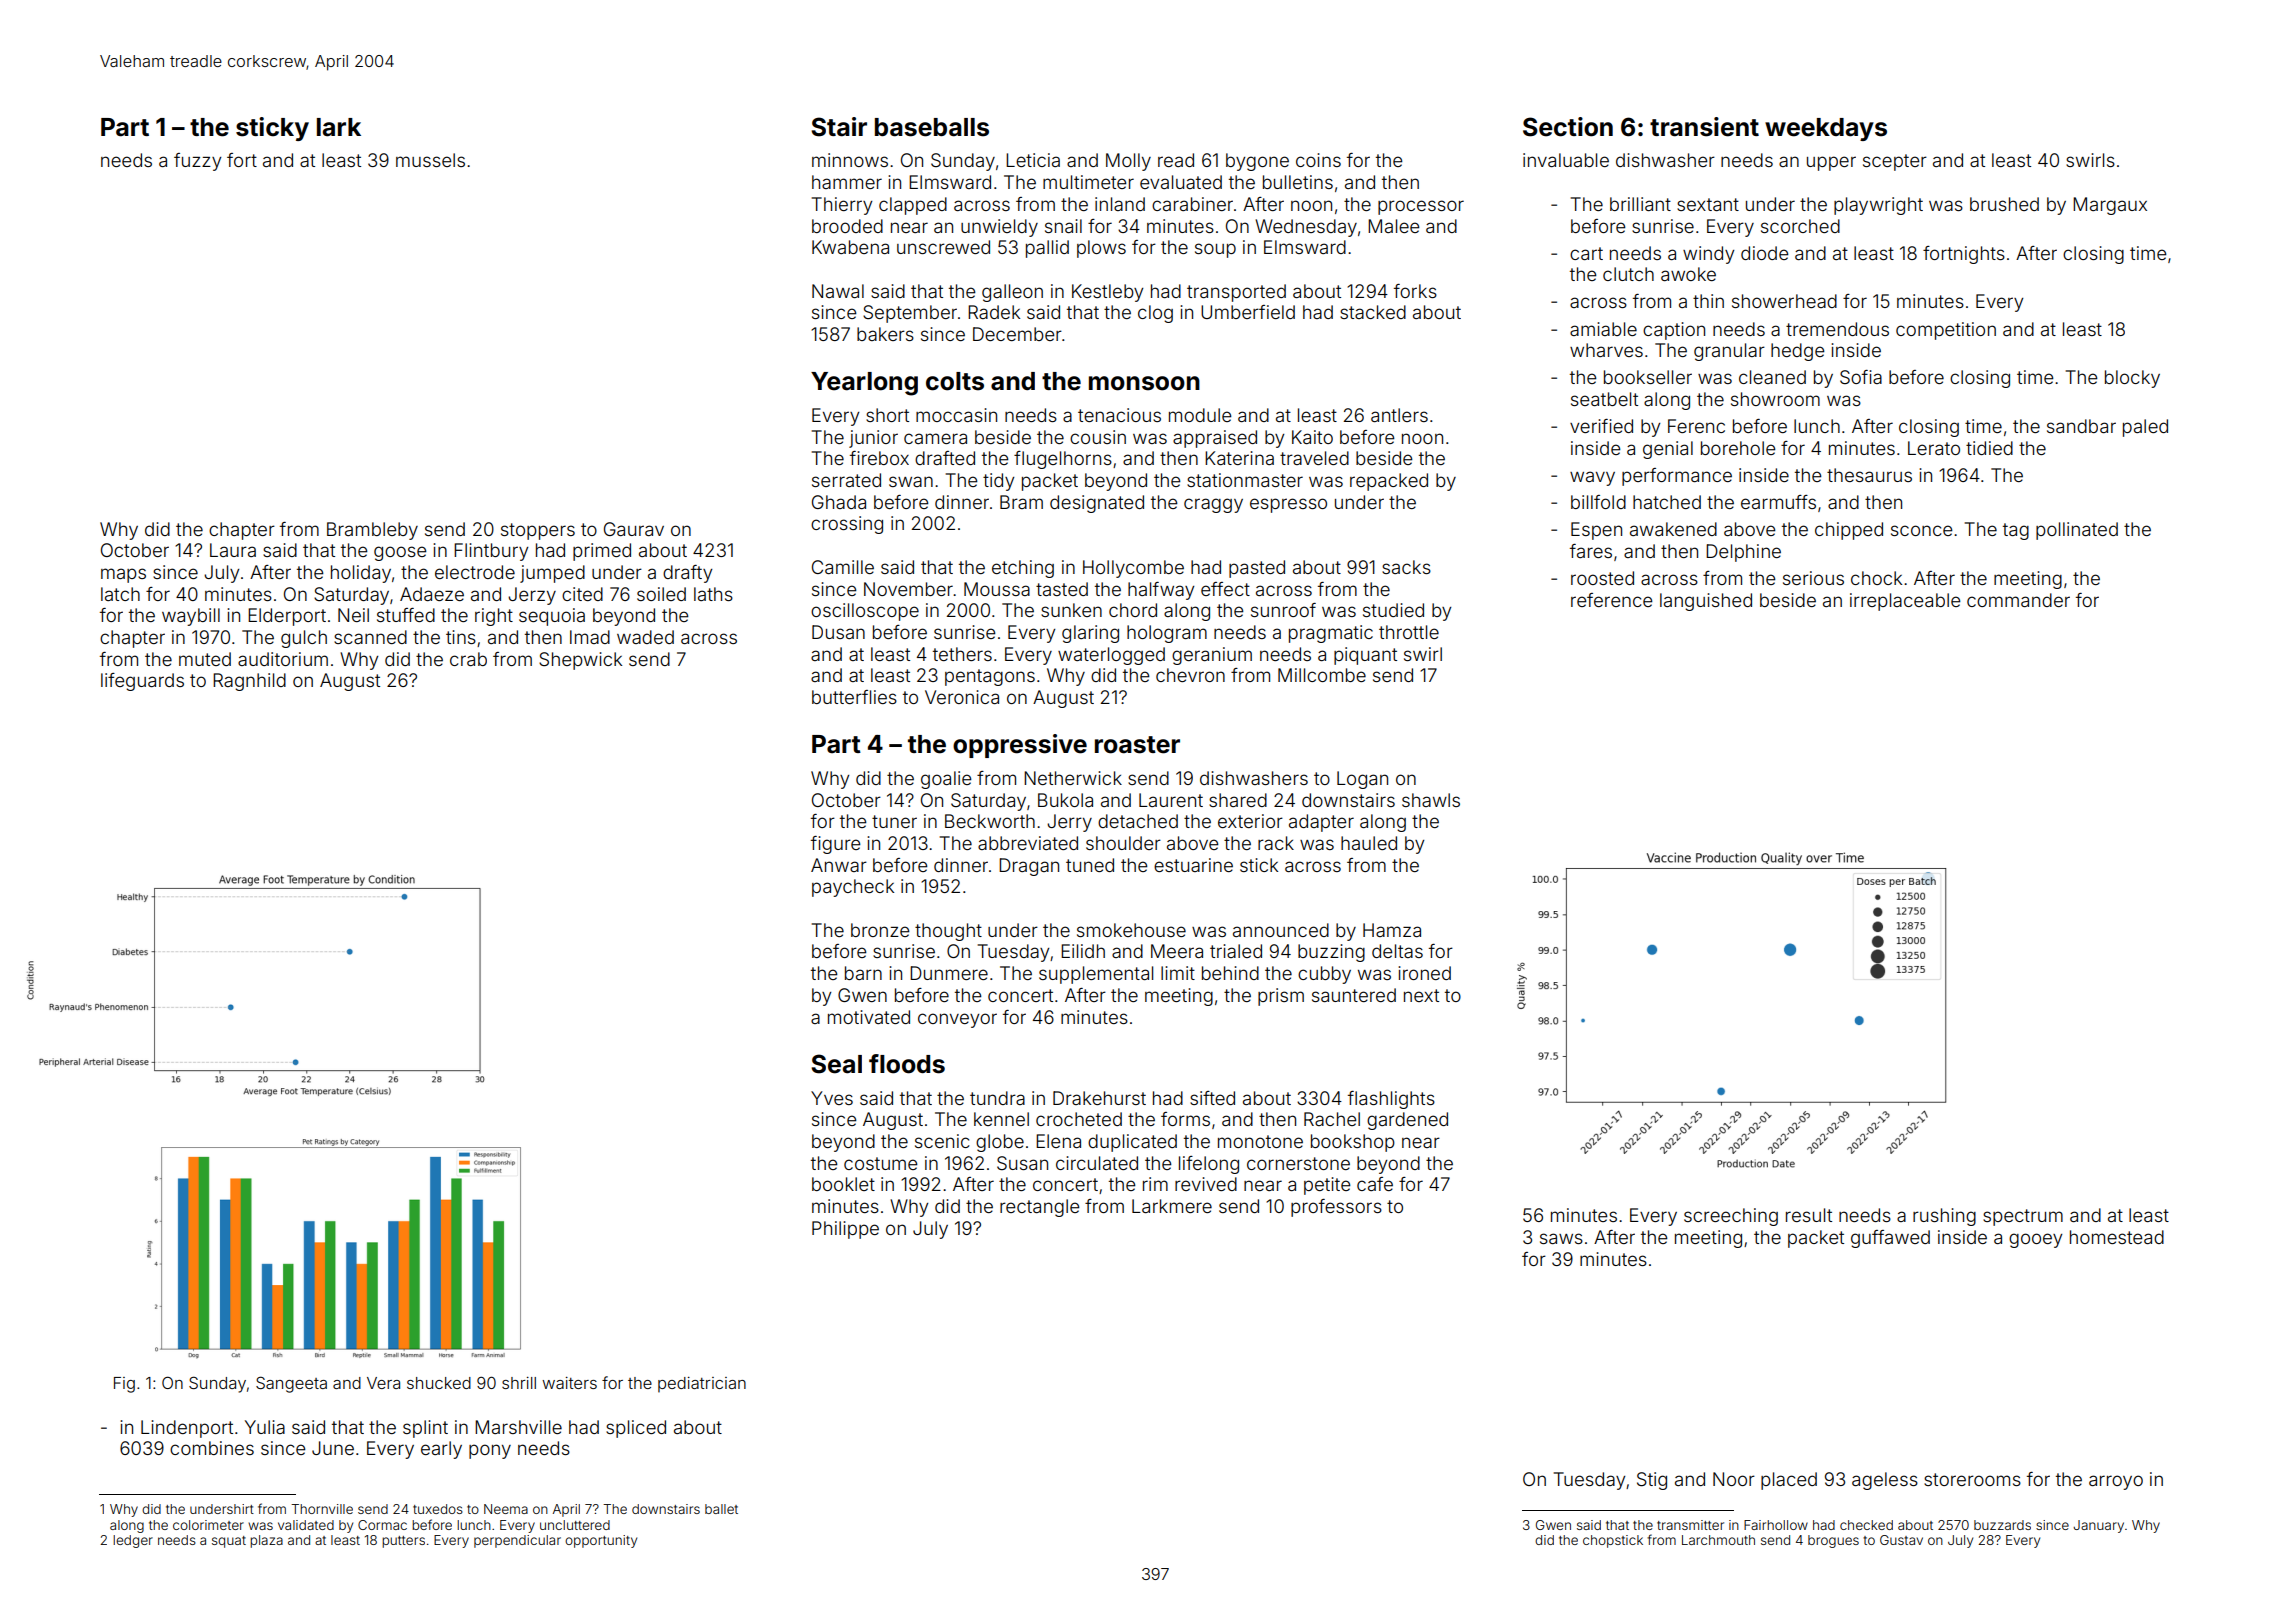 The width and height of the screenshot is (2282, 1614). Describe the element at coordinates (932, 127) in the screenshot. I see `baseballs` at that location.
